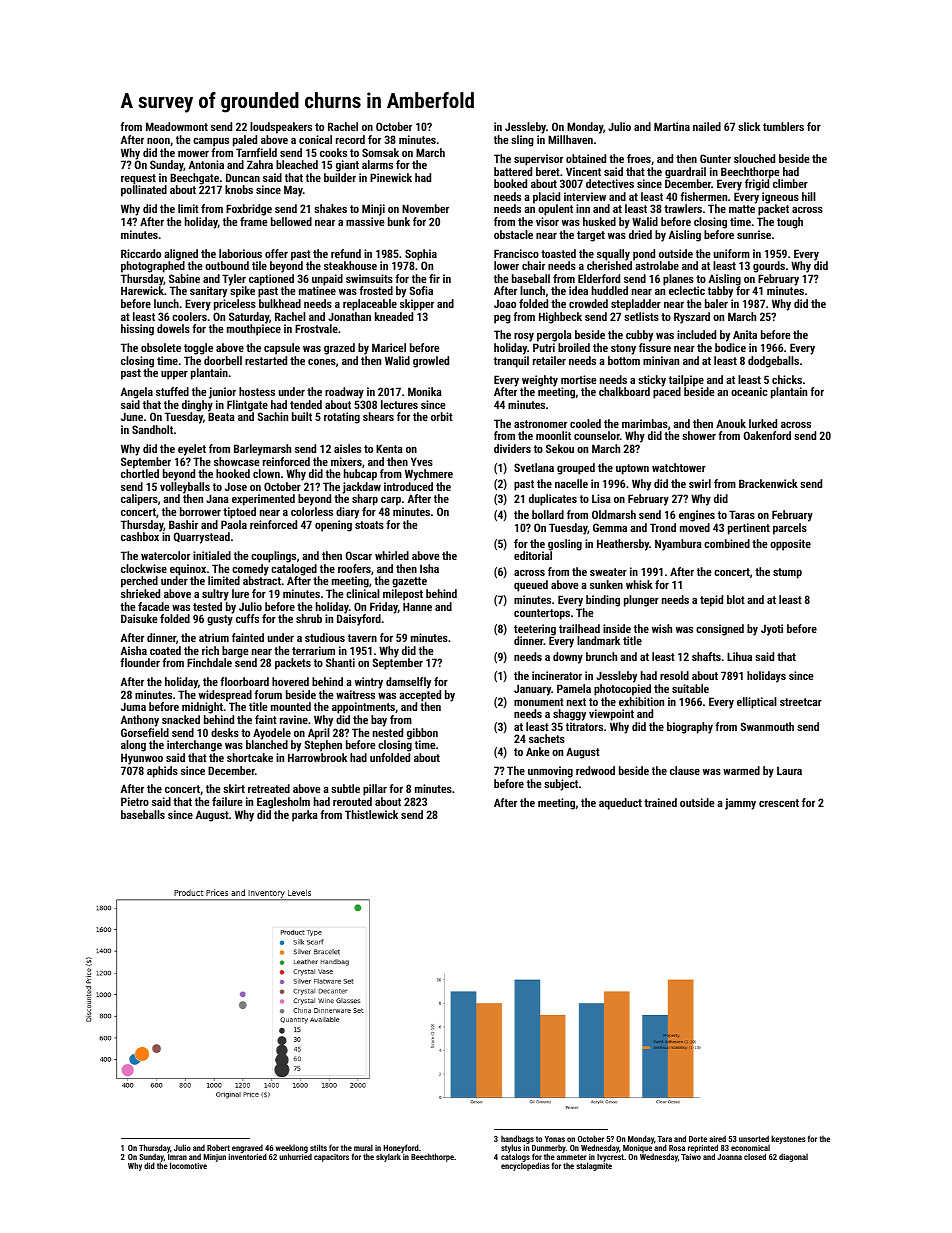 This screenshot has width=952, height=1233. I want to click on cataloged, so click(294, 570).
